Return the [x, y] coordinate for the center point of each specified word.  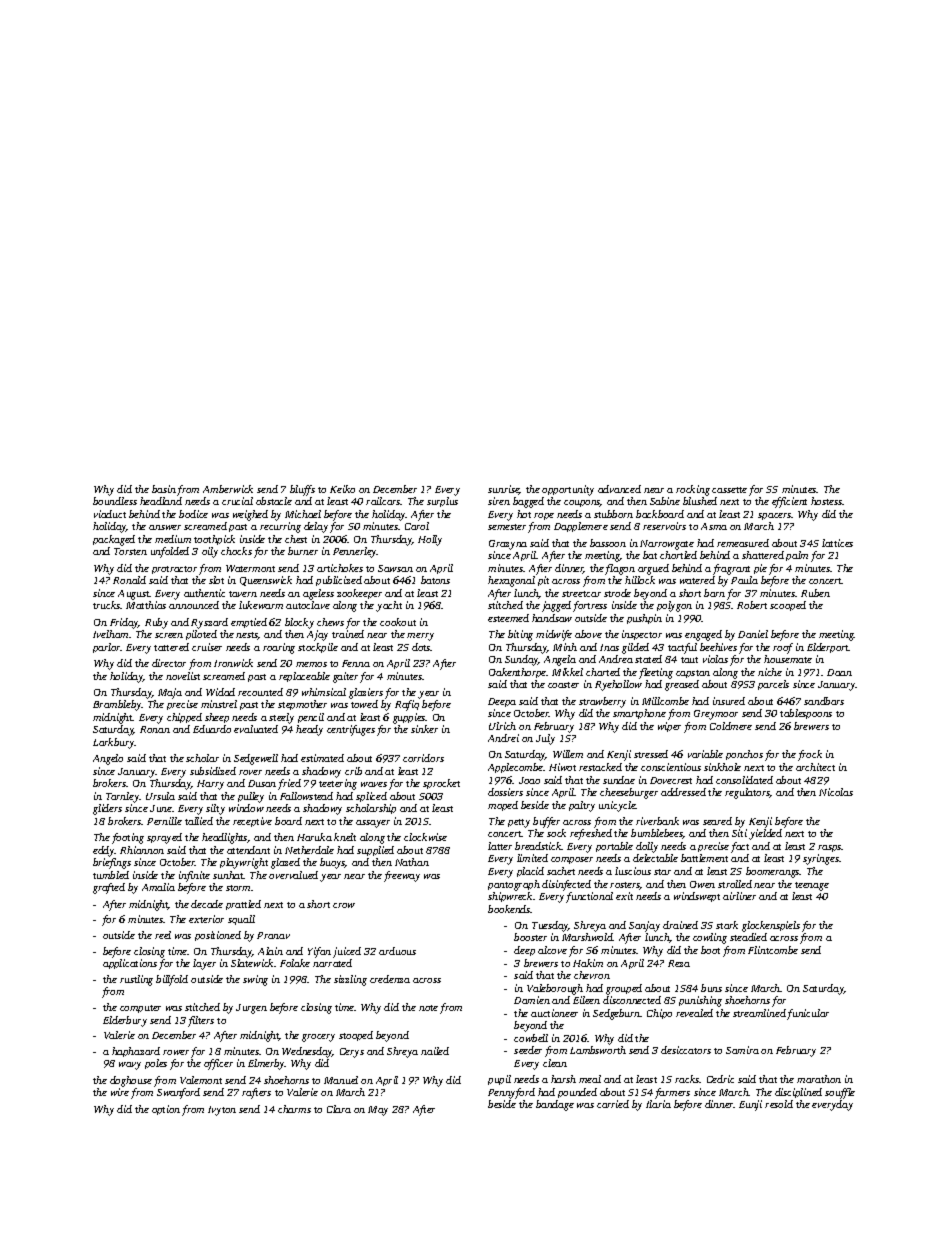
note [428, 1008]
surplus [442, 502]
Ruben [815, 593]
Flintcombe [773, 950]
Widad [220, 692]
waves [374, 784]
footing [128, 838]
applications [130, 964]
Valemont [201, 1080]
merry [420, 637]
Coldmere [731, 726]
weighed [250, 515]
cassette [729, 490]
